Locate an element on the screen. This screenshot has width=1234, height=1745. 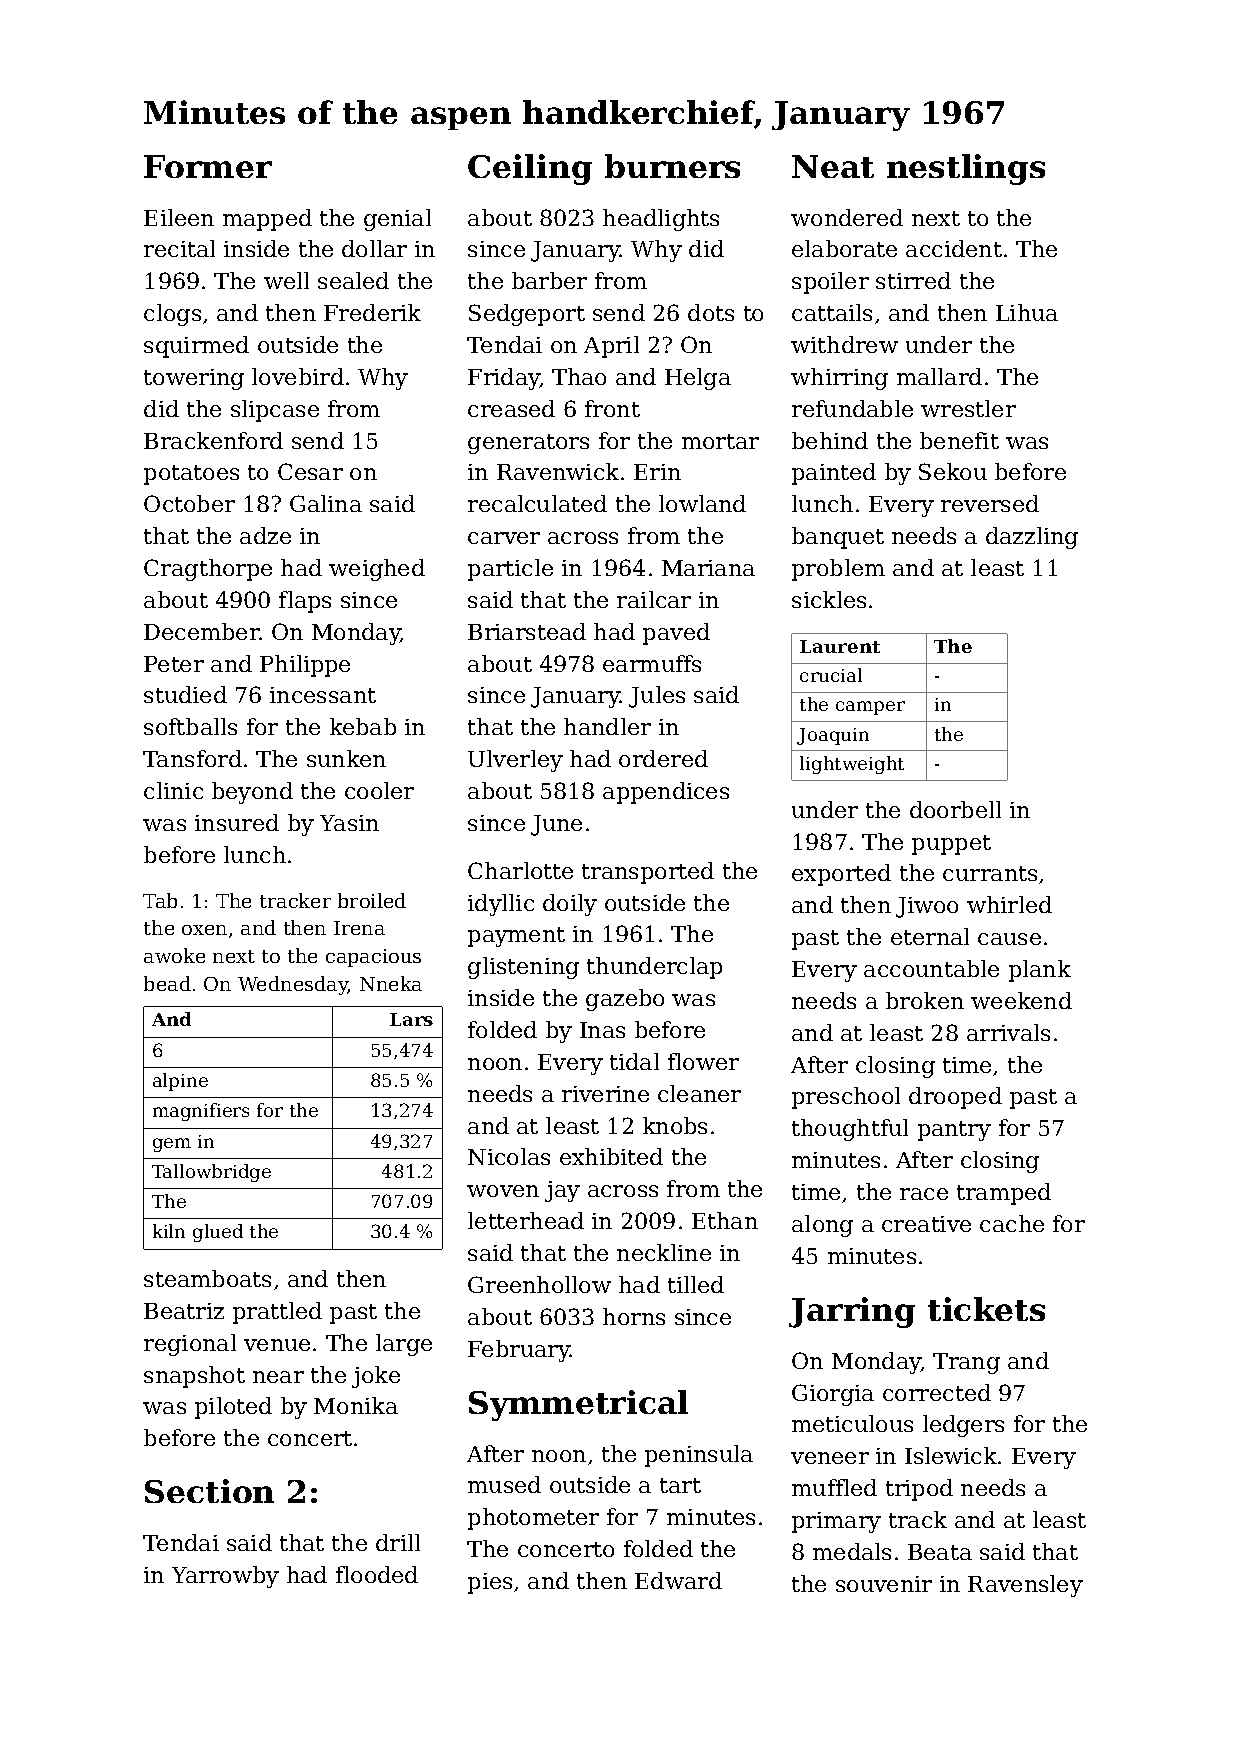
Galina is located at coordinates (326, 503).
